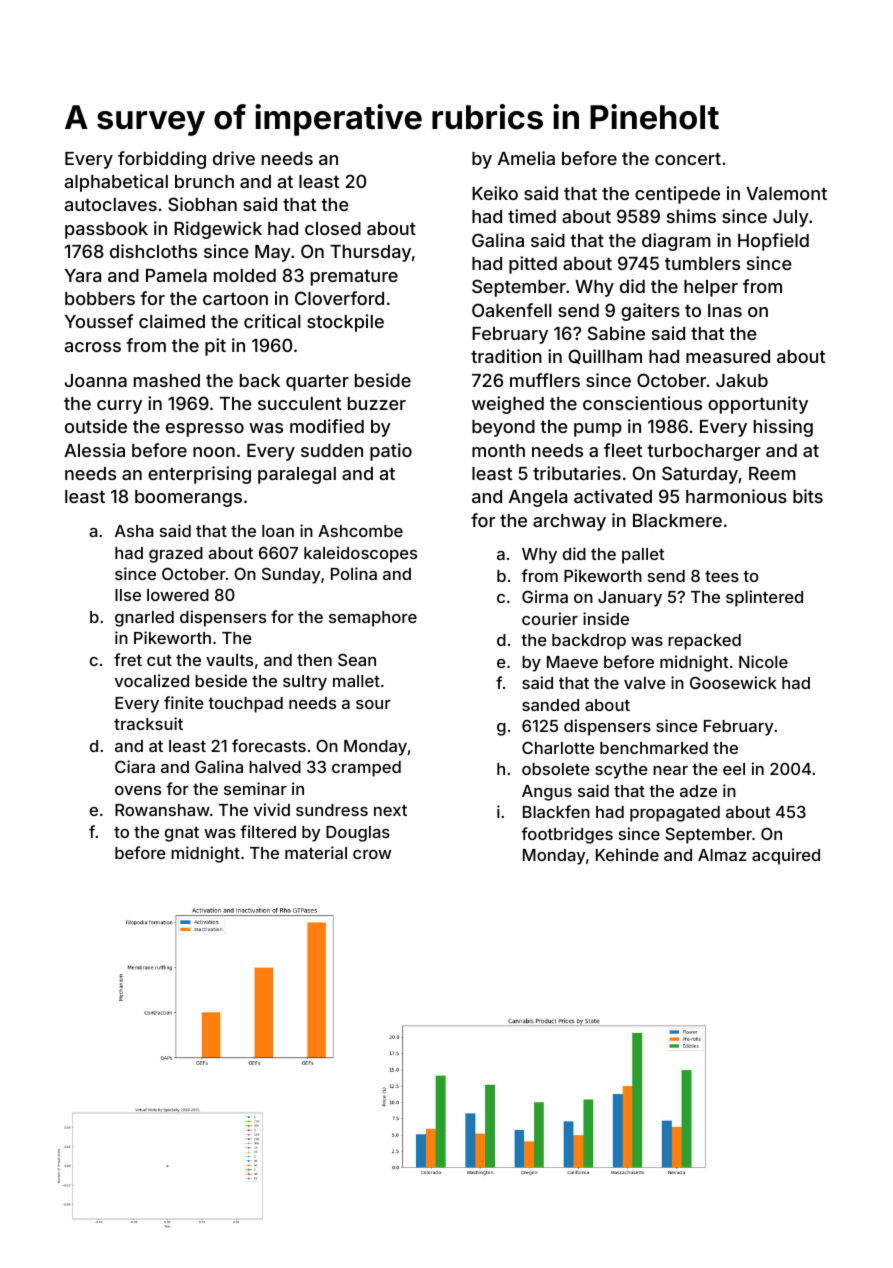  Describe the element at coordinates (728, 356) in the document. I see `measured` at that location.
